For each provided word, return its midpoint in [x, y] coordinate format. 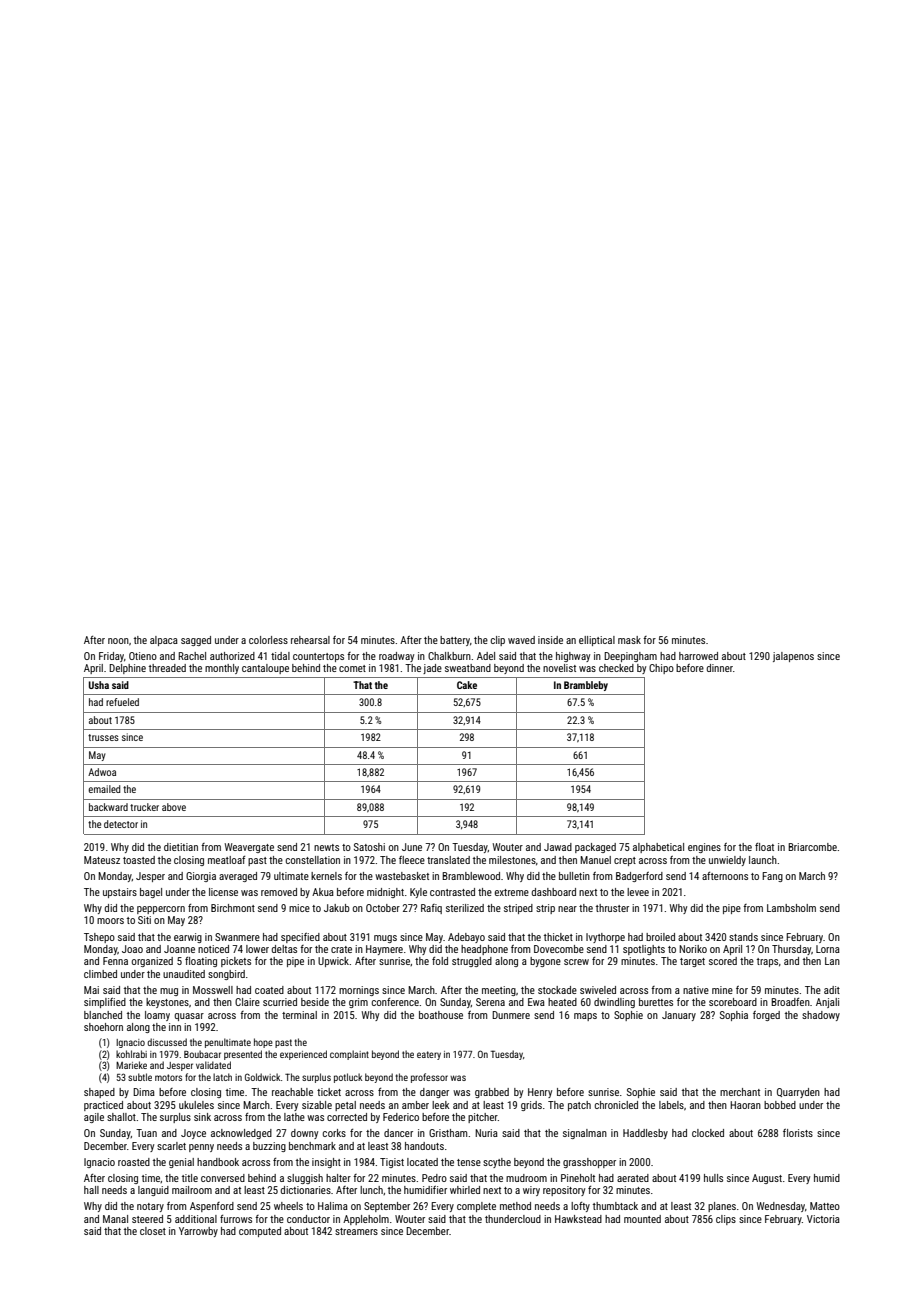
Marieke [131, 1065]
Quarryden [798, 1093]
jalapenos [793, 657]
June [412, 847]
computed [260, 1232]
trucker [144, 807]
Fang [772, 877]
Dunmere [511, 1015]
